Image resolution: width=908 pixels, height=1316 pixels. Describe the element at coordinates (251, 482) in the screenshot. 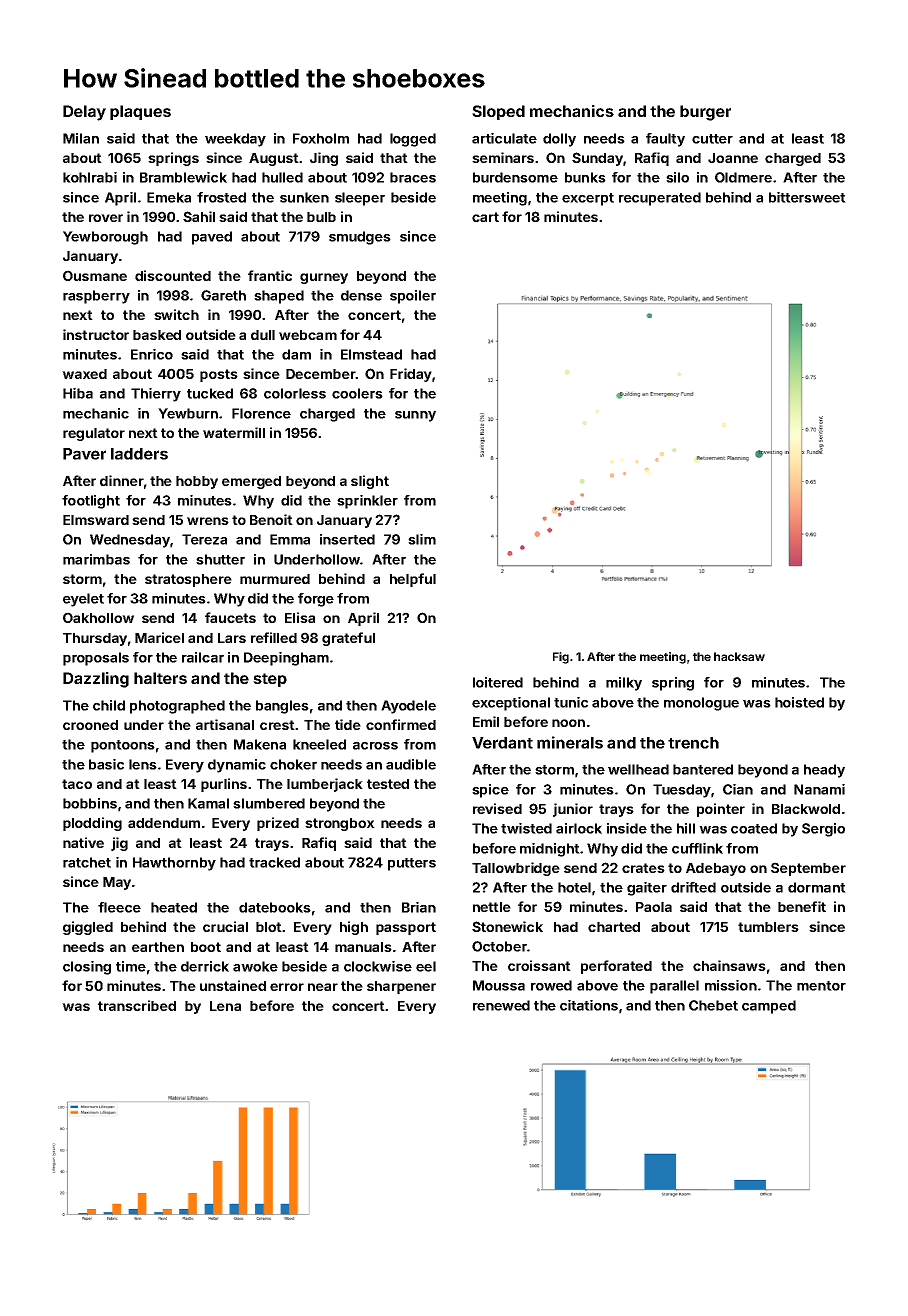

I see `emerged` at that location.
